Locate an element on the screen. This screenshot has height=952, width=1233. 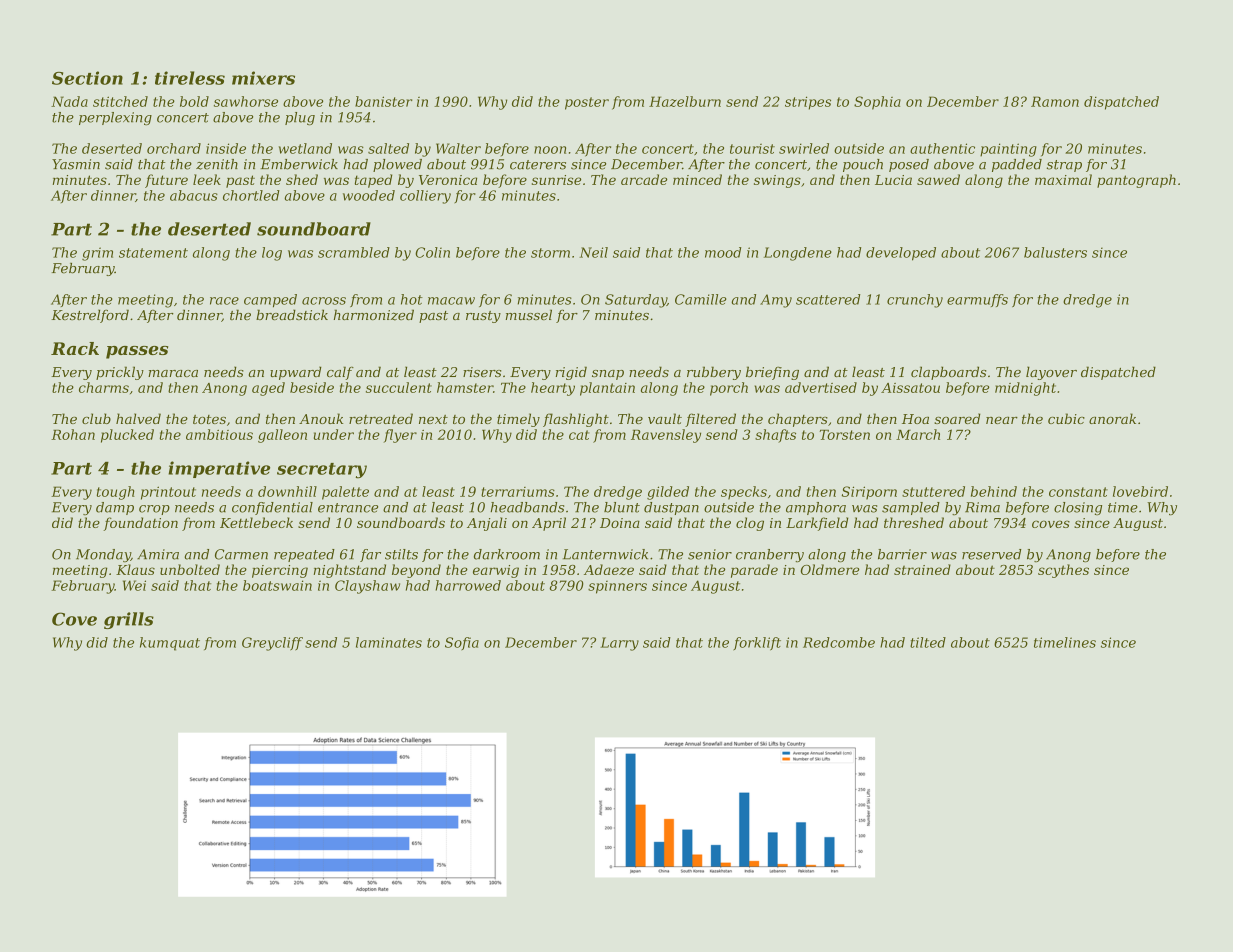
Siriporn is located at coordinates (869, 493).
